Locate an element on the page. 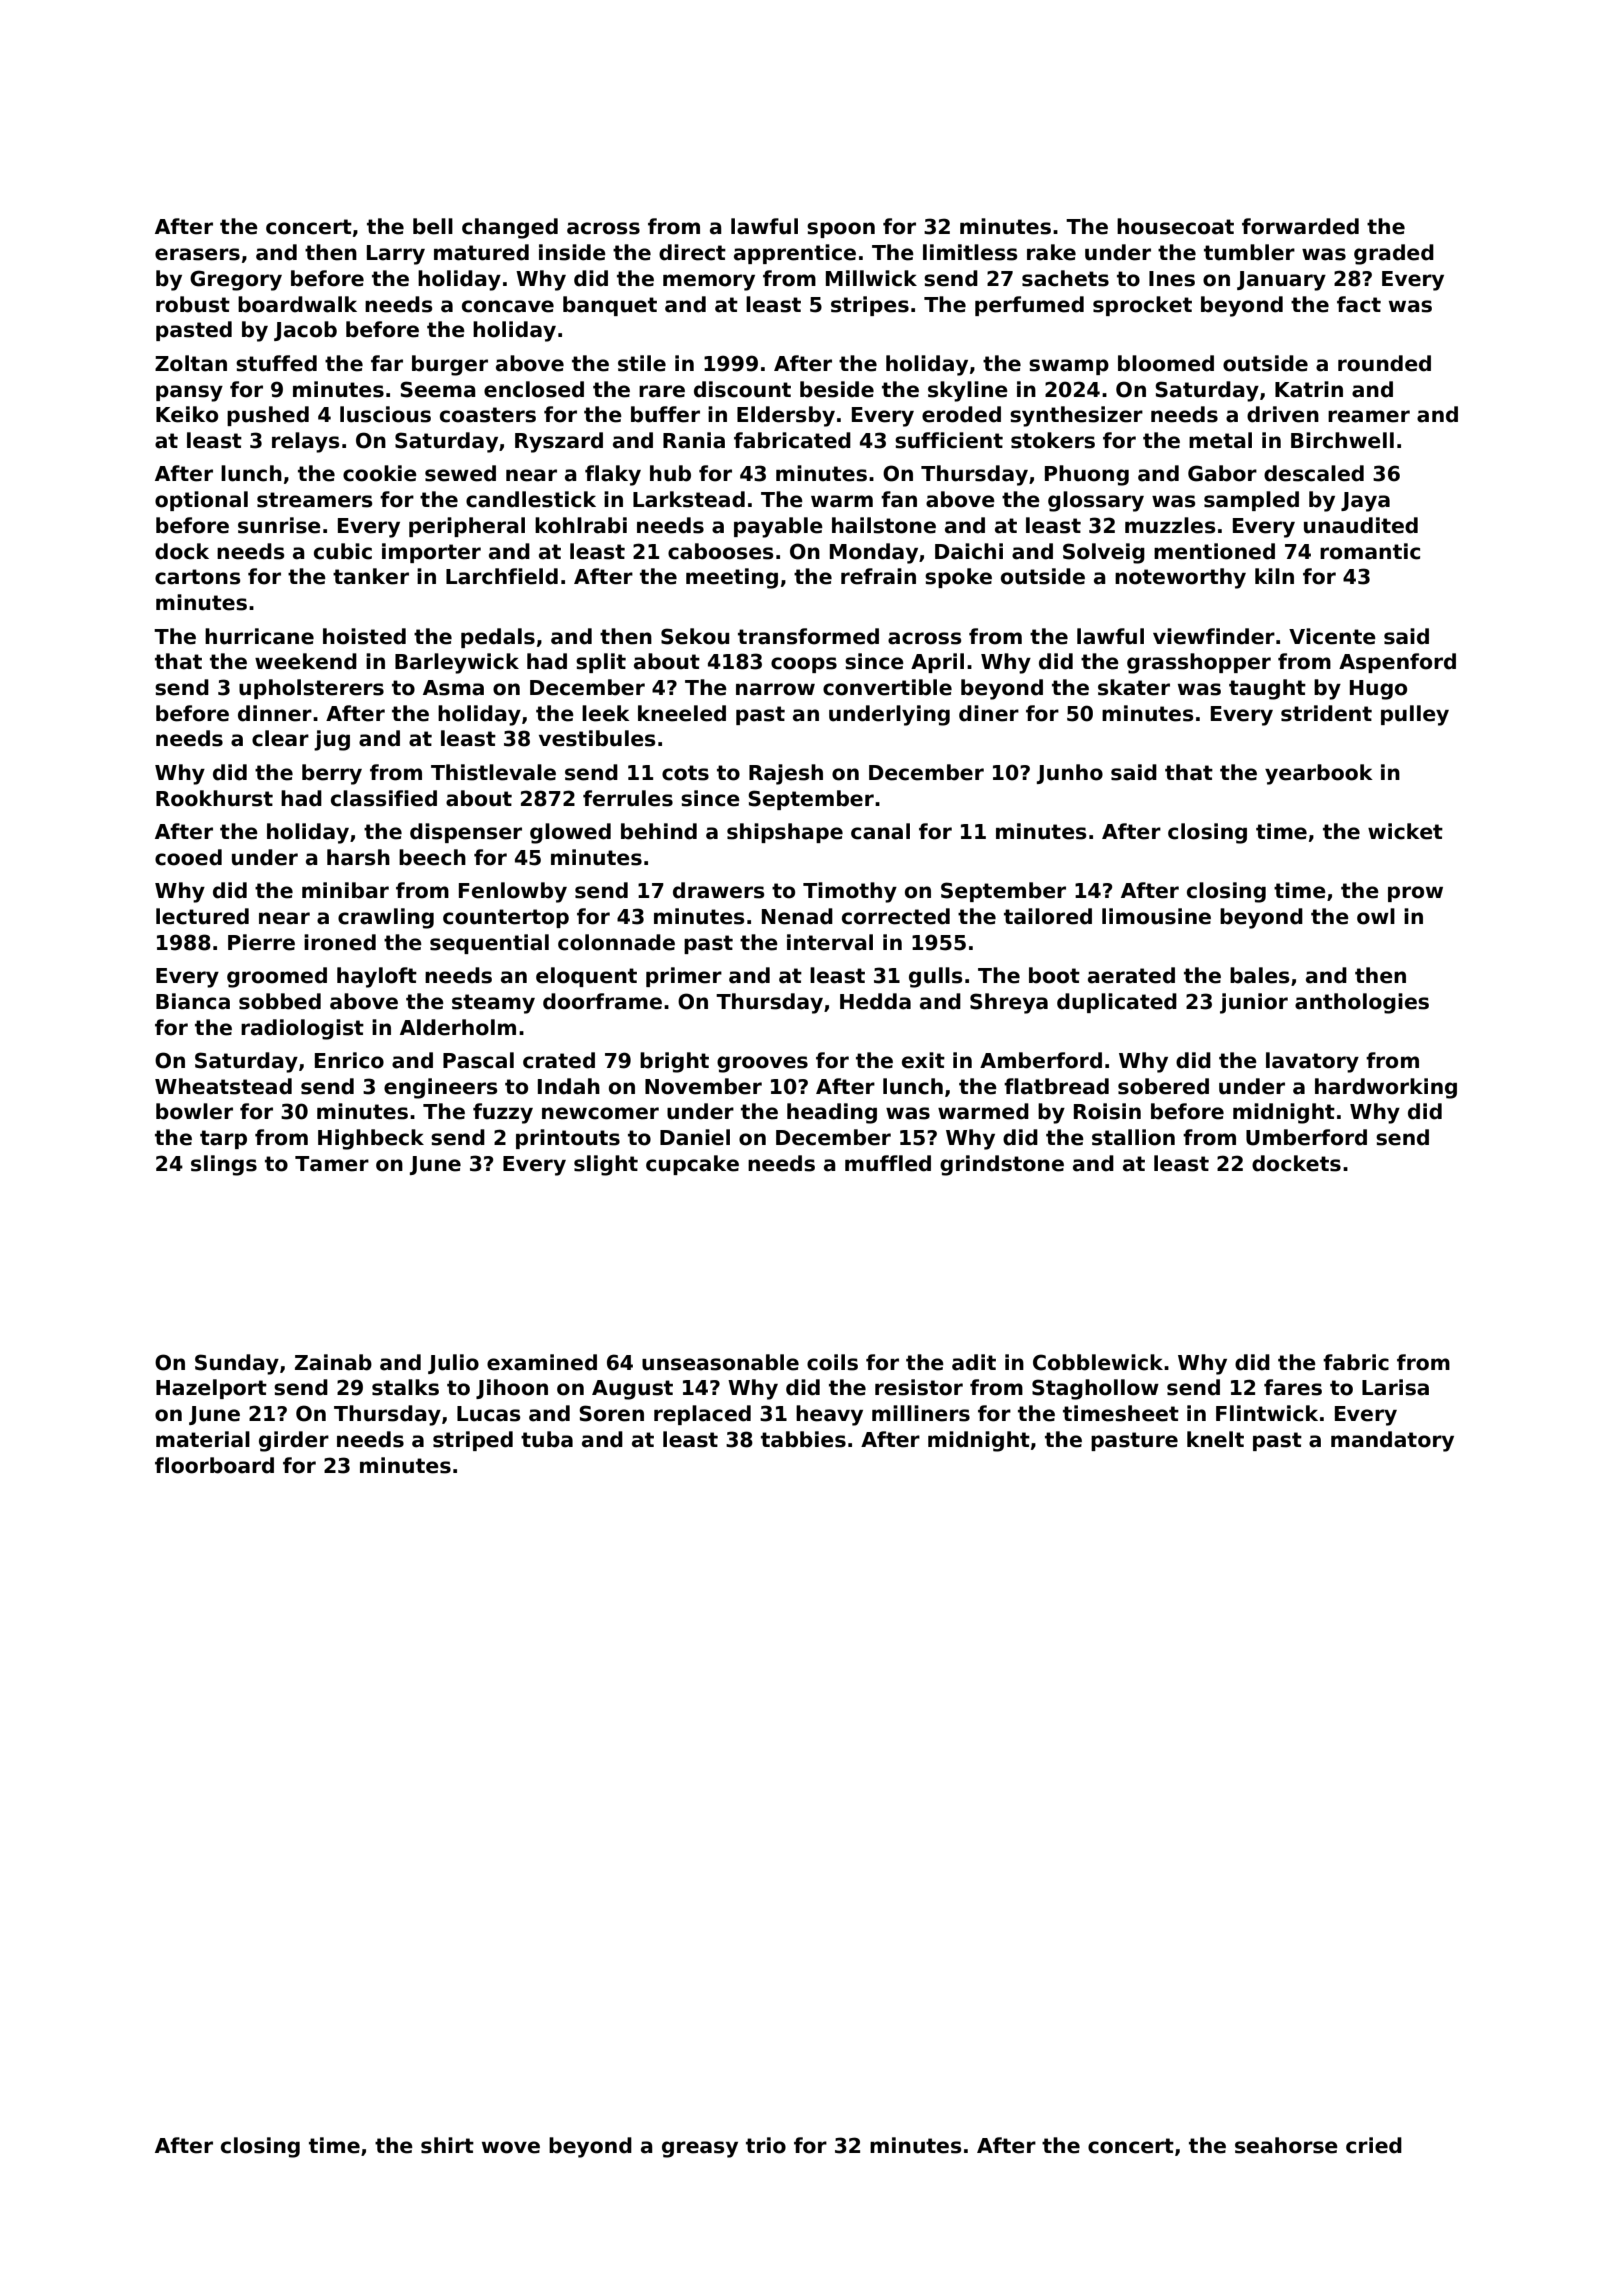  kohlrabi is located at coordinates (581, 525).
